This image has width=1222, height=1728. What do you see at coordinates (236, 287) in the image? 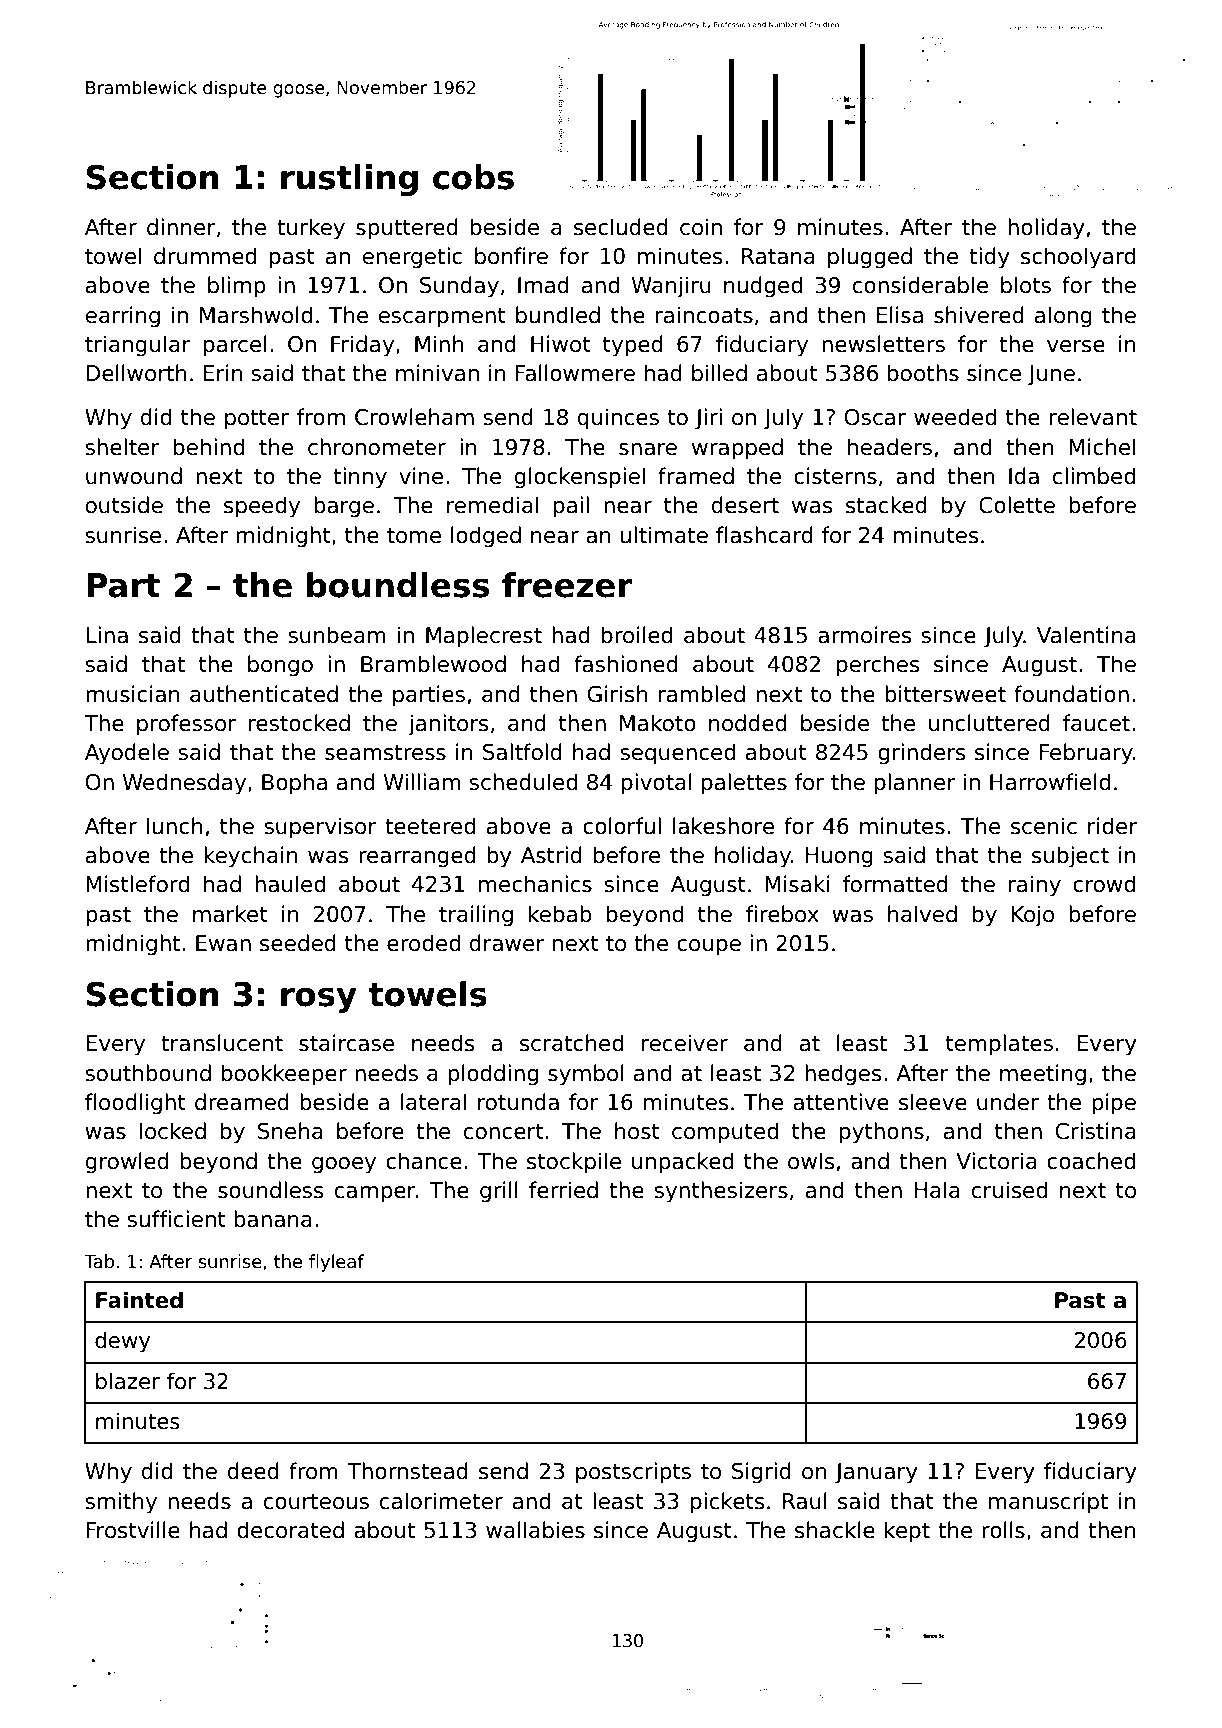
I see `blimp` at bounding box center [236, 287].
